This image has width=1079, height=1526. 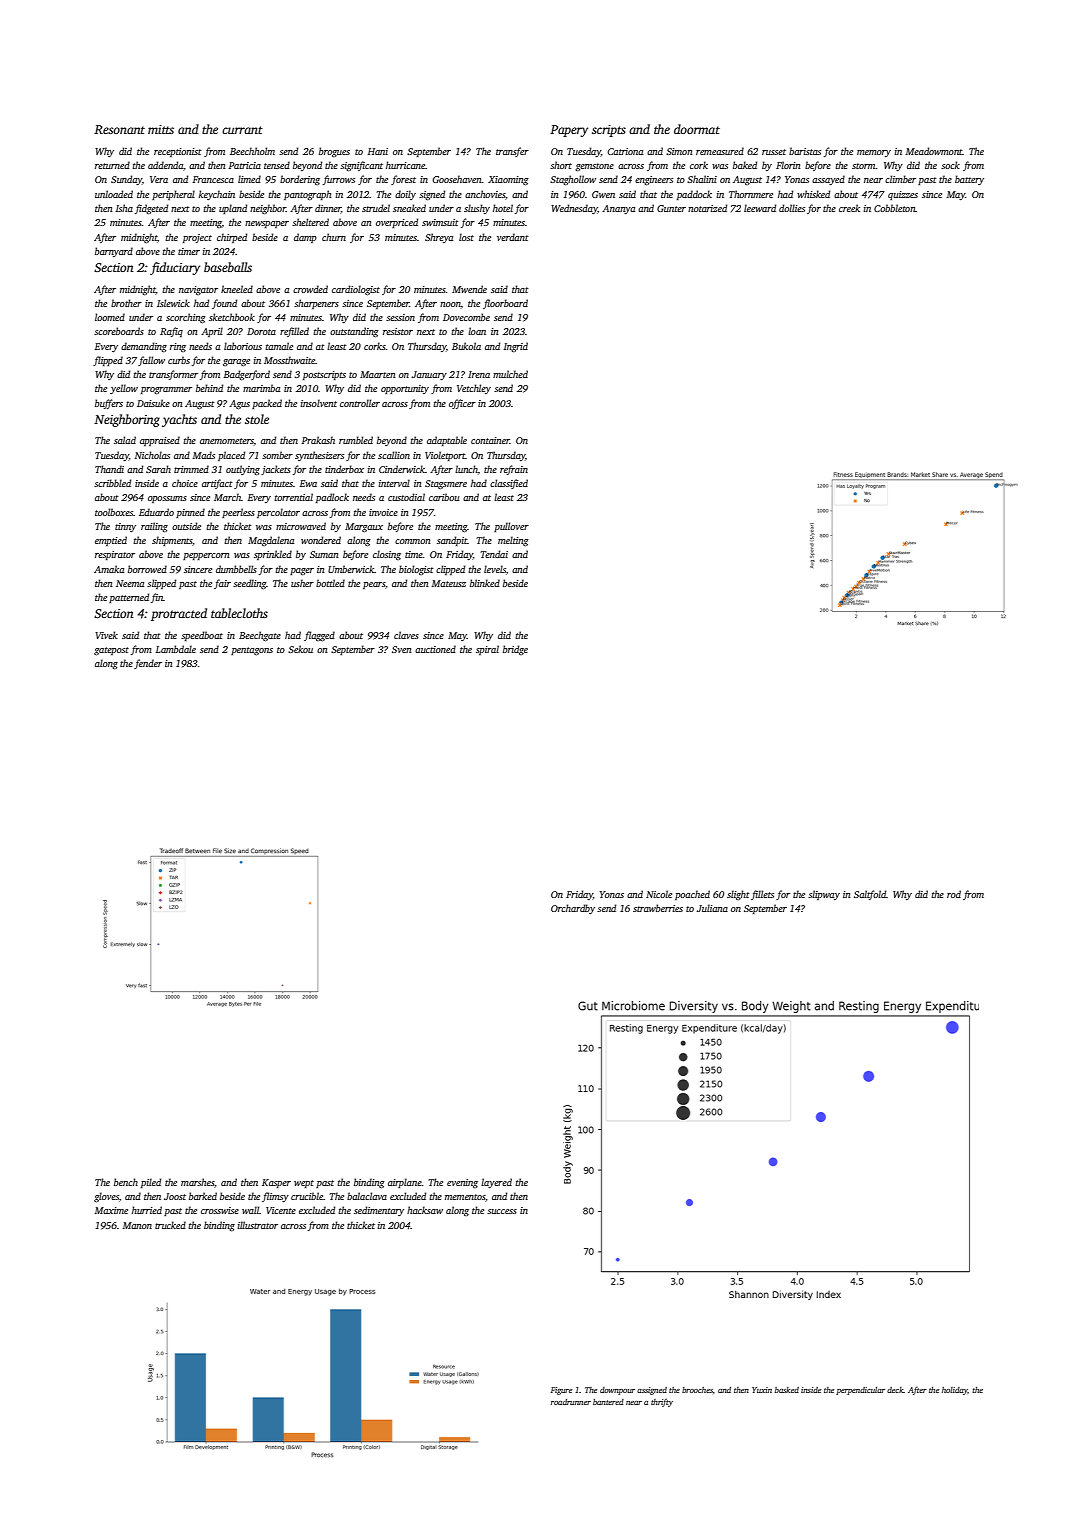 I want to click on Saltfold, so click(x=870, y=895).
